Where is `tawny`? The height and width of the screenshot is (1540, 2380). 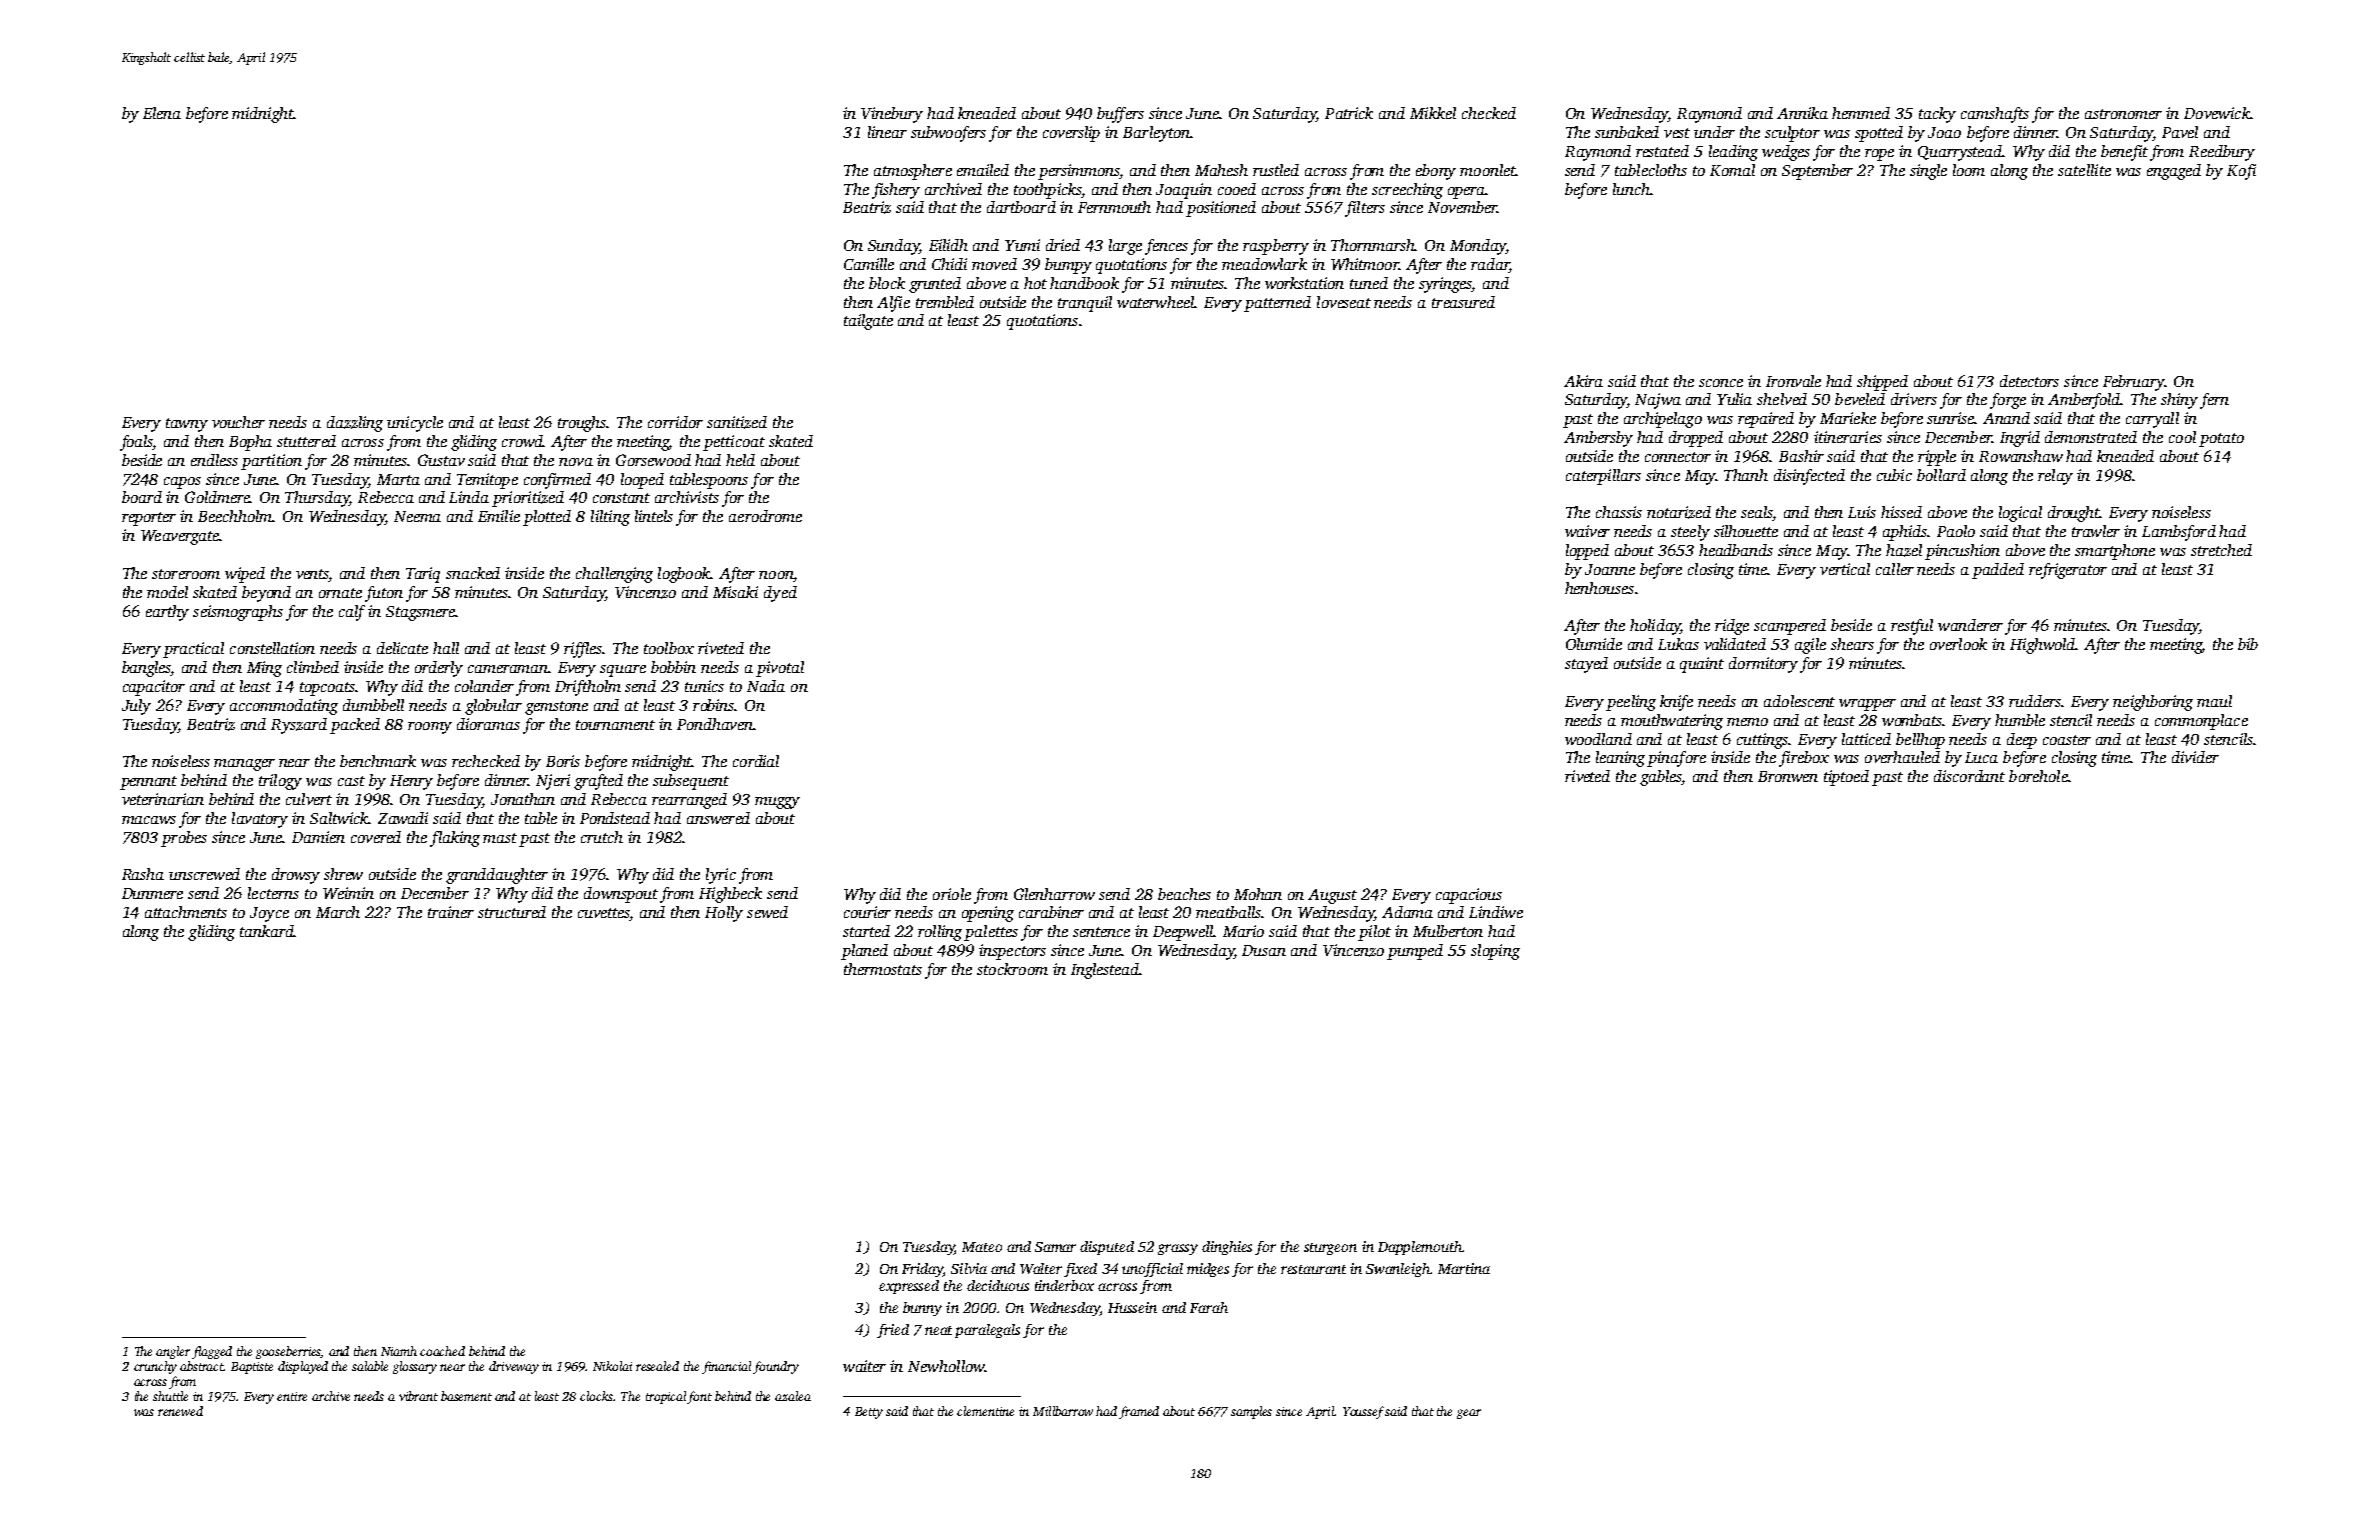 tawny is located at coordinates (187, 425).
